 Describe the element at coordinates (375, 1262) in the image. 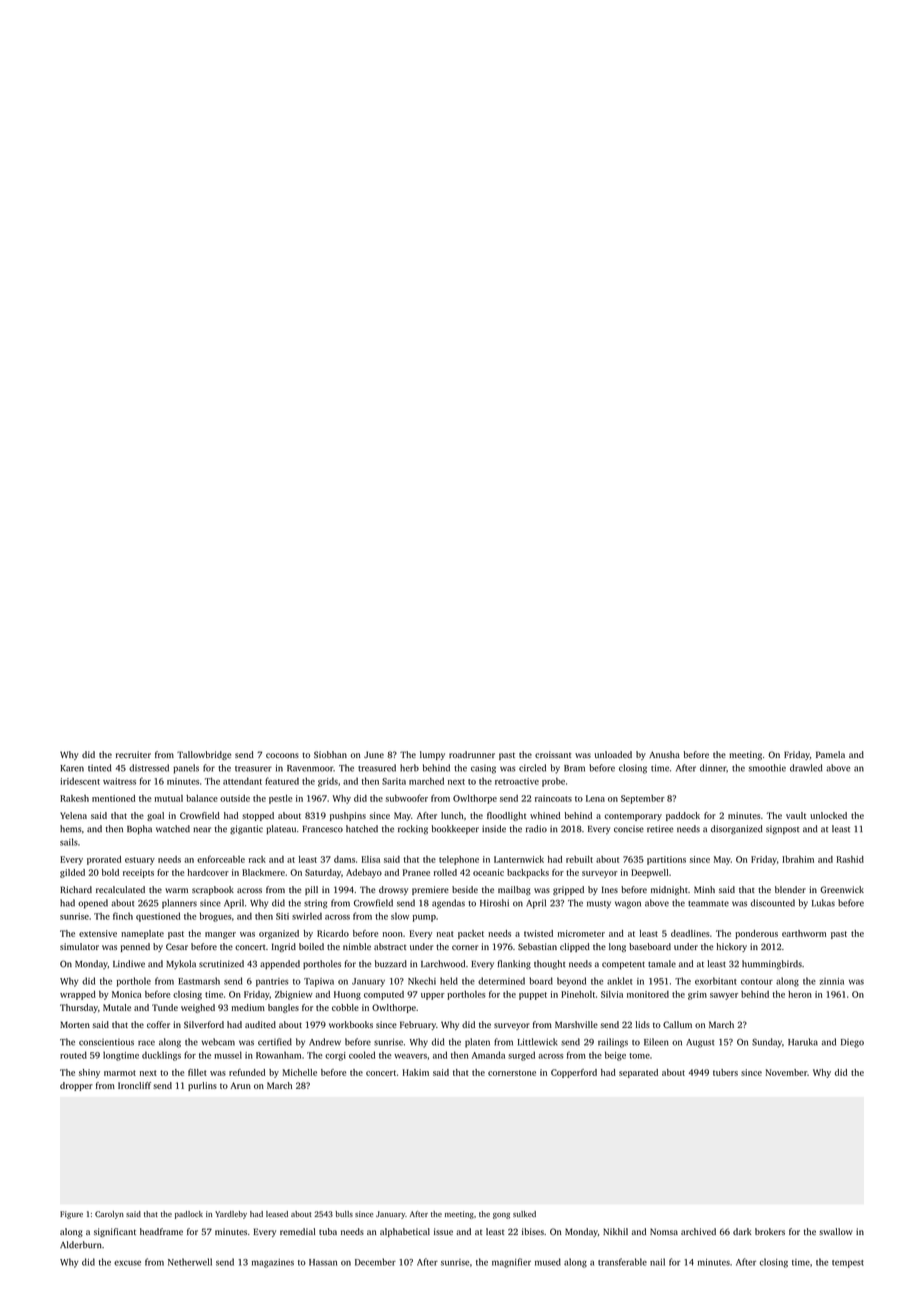

I see `December` at that location.
